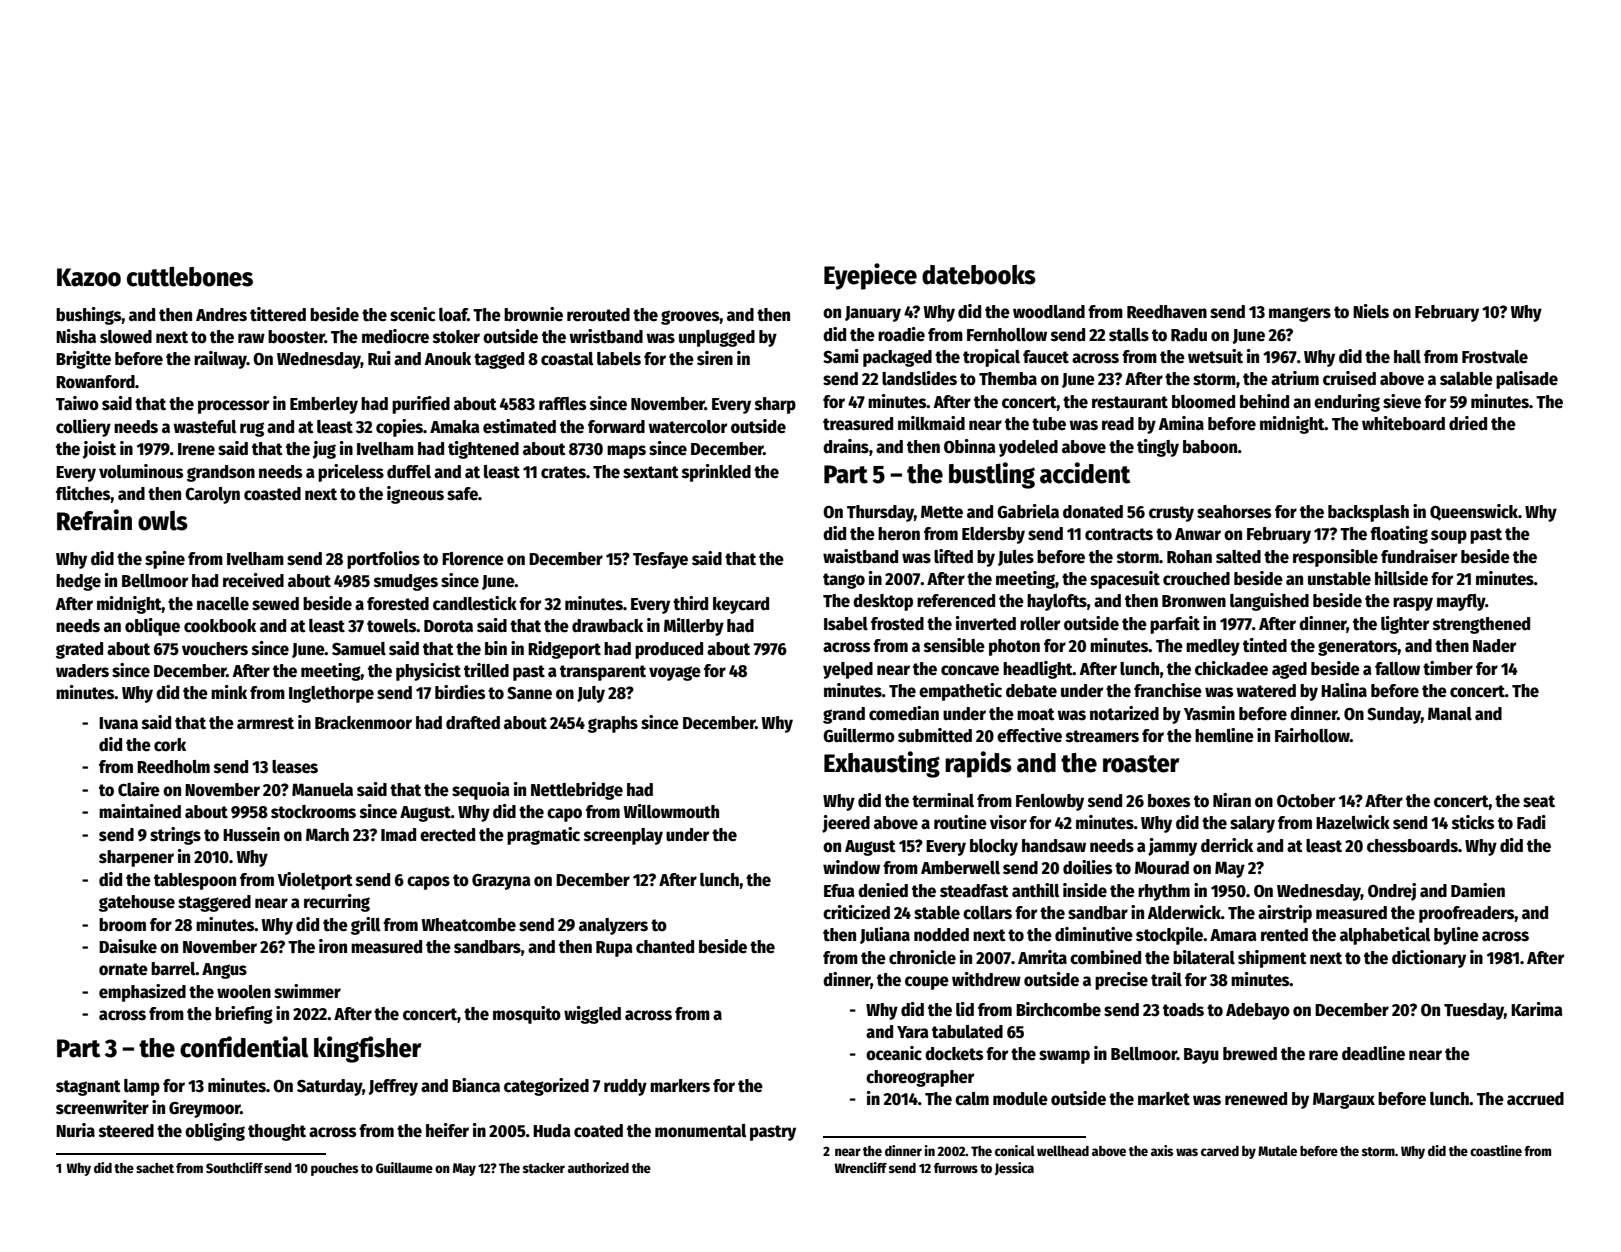 This page has width=1621, height=1252. What do you see at coordinates (979, 275) in the page?
I see `datebooks` at bounding box center [979, 275].
